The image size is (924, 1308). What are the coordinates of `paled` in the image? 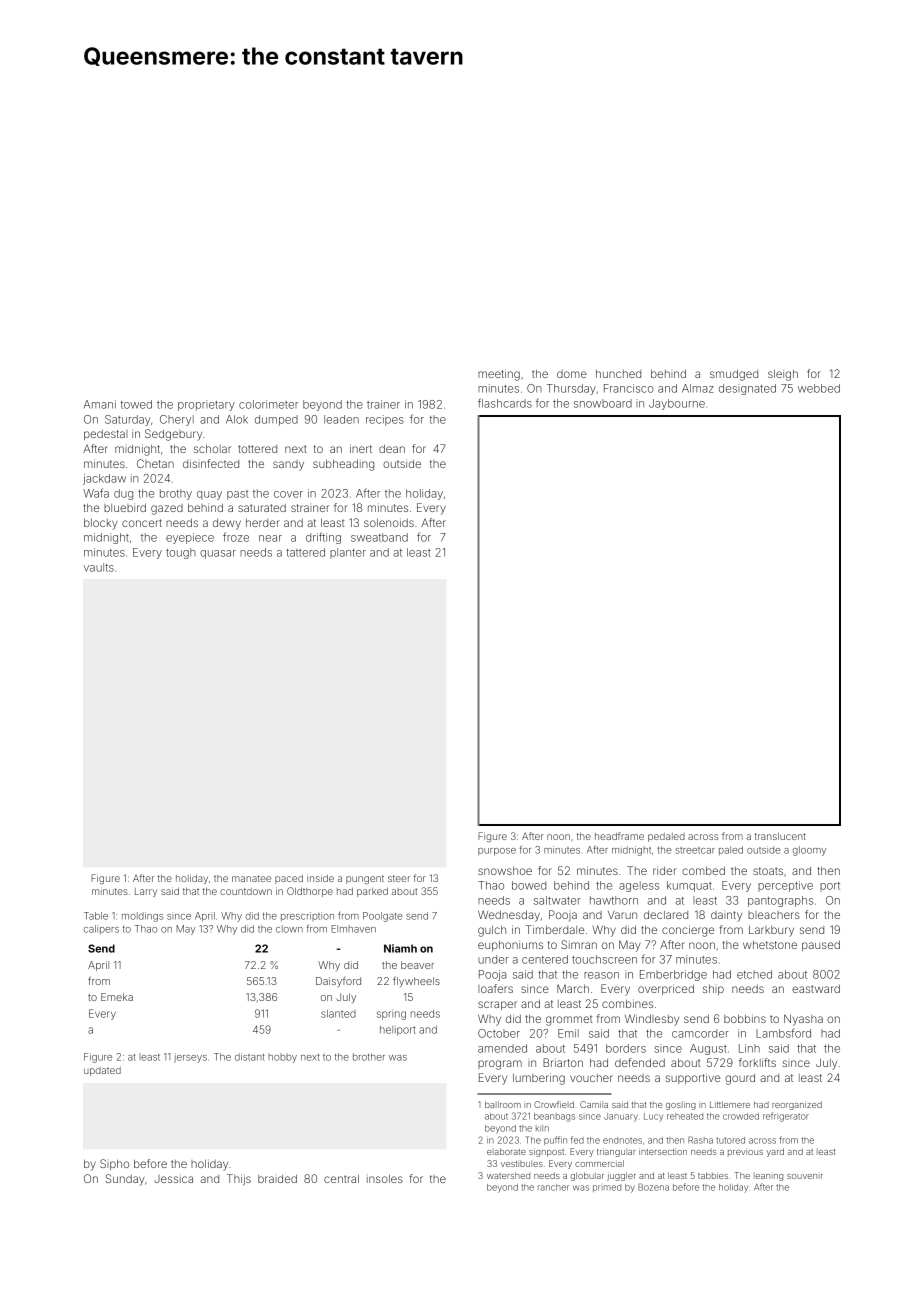 It's located at (731, 850).
